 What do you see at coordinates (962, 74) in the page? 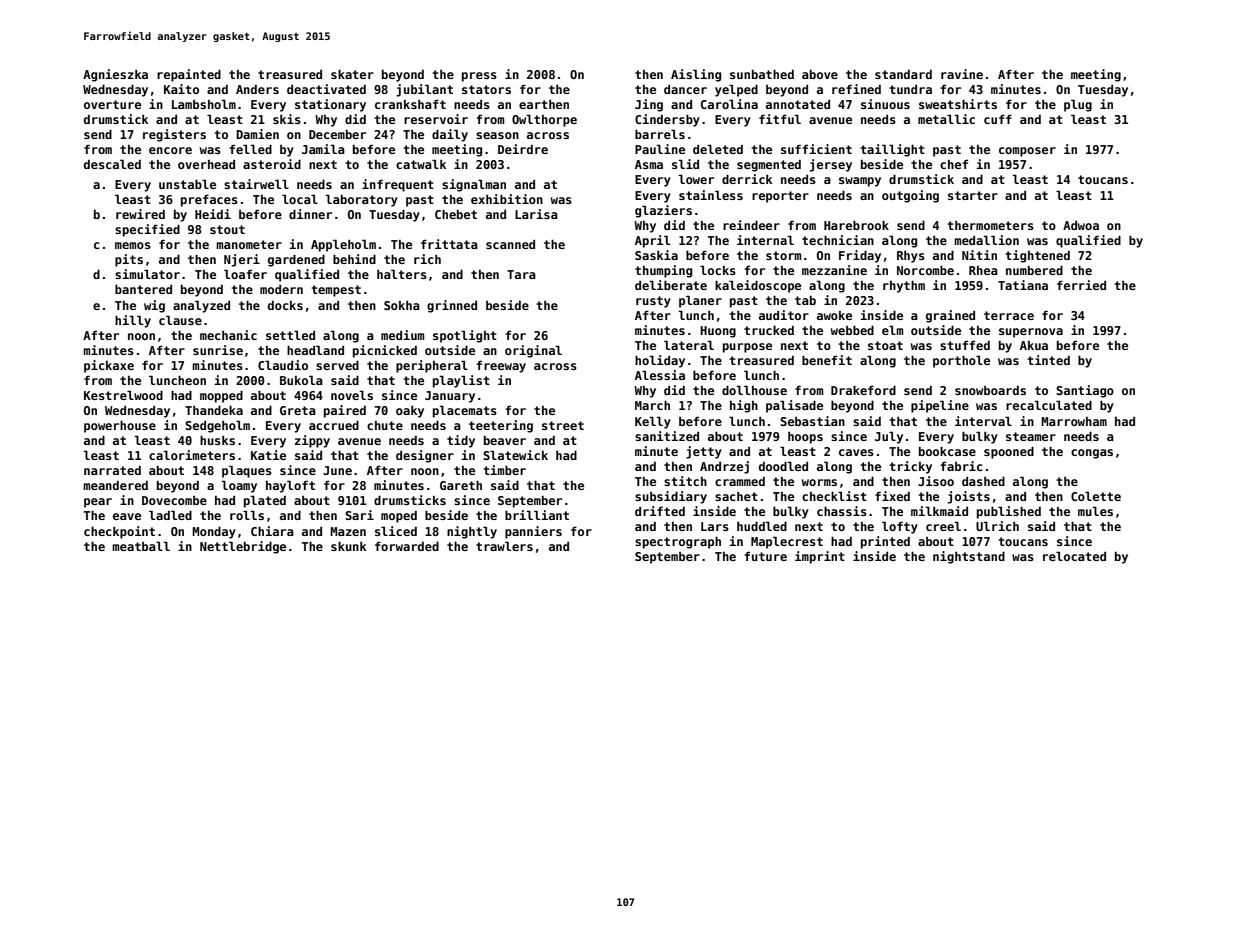
I see `ravine` at bounding box center [962, 74].
